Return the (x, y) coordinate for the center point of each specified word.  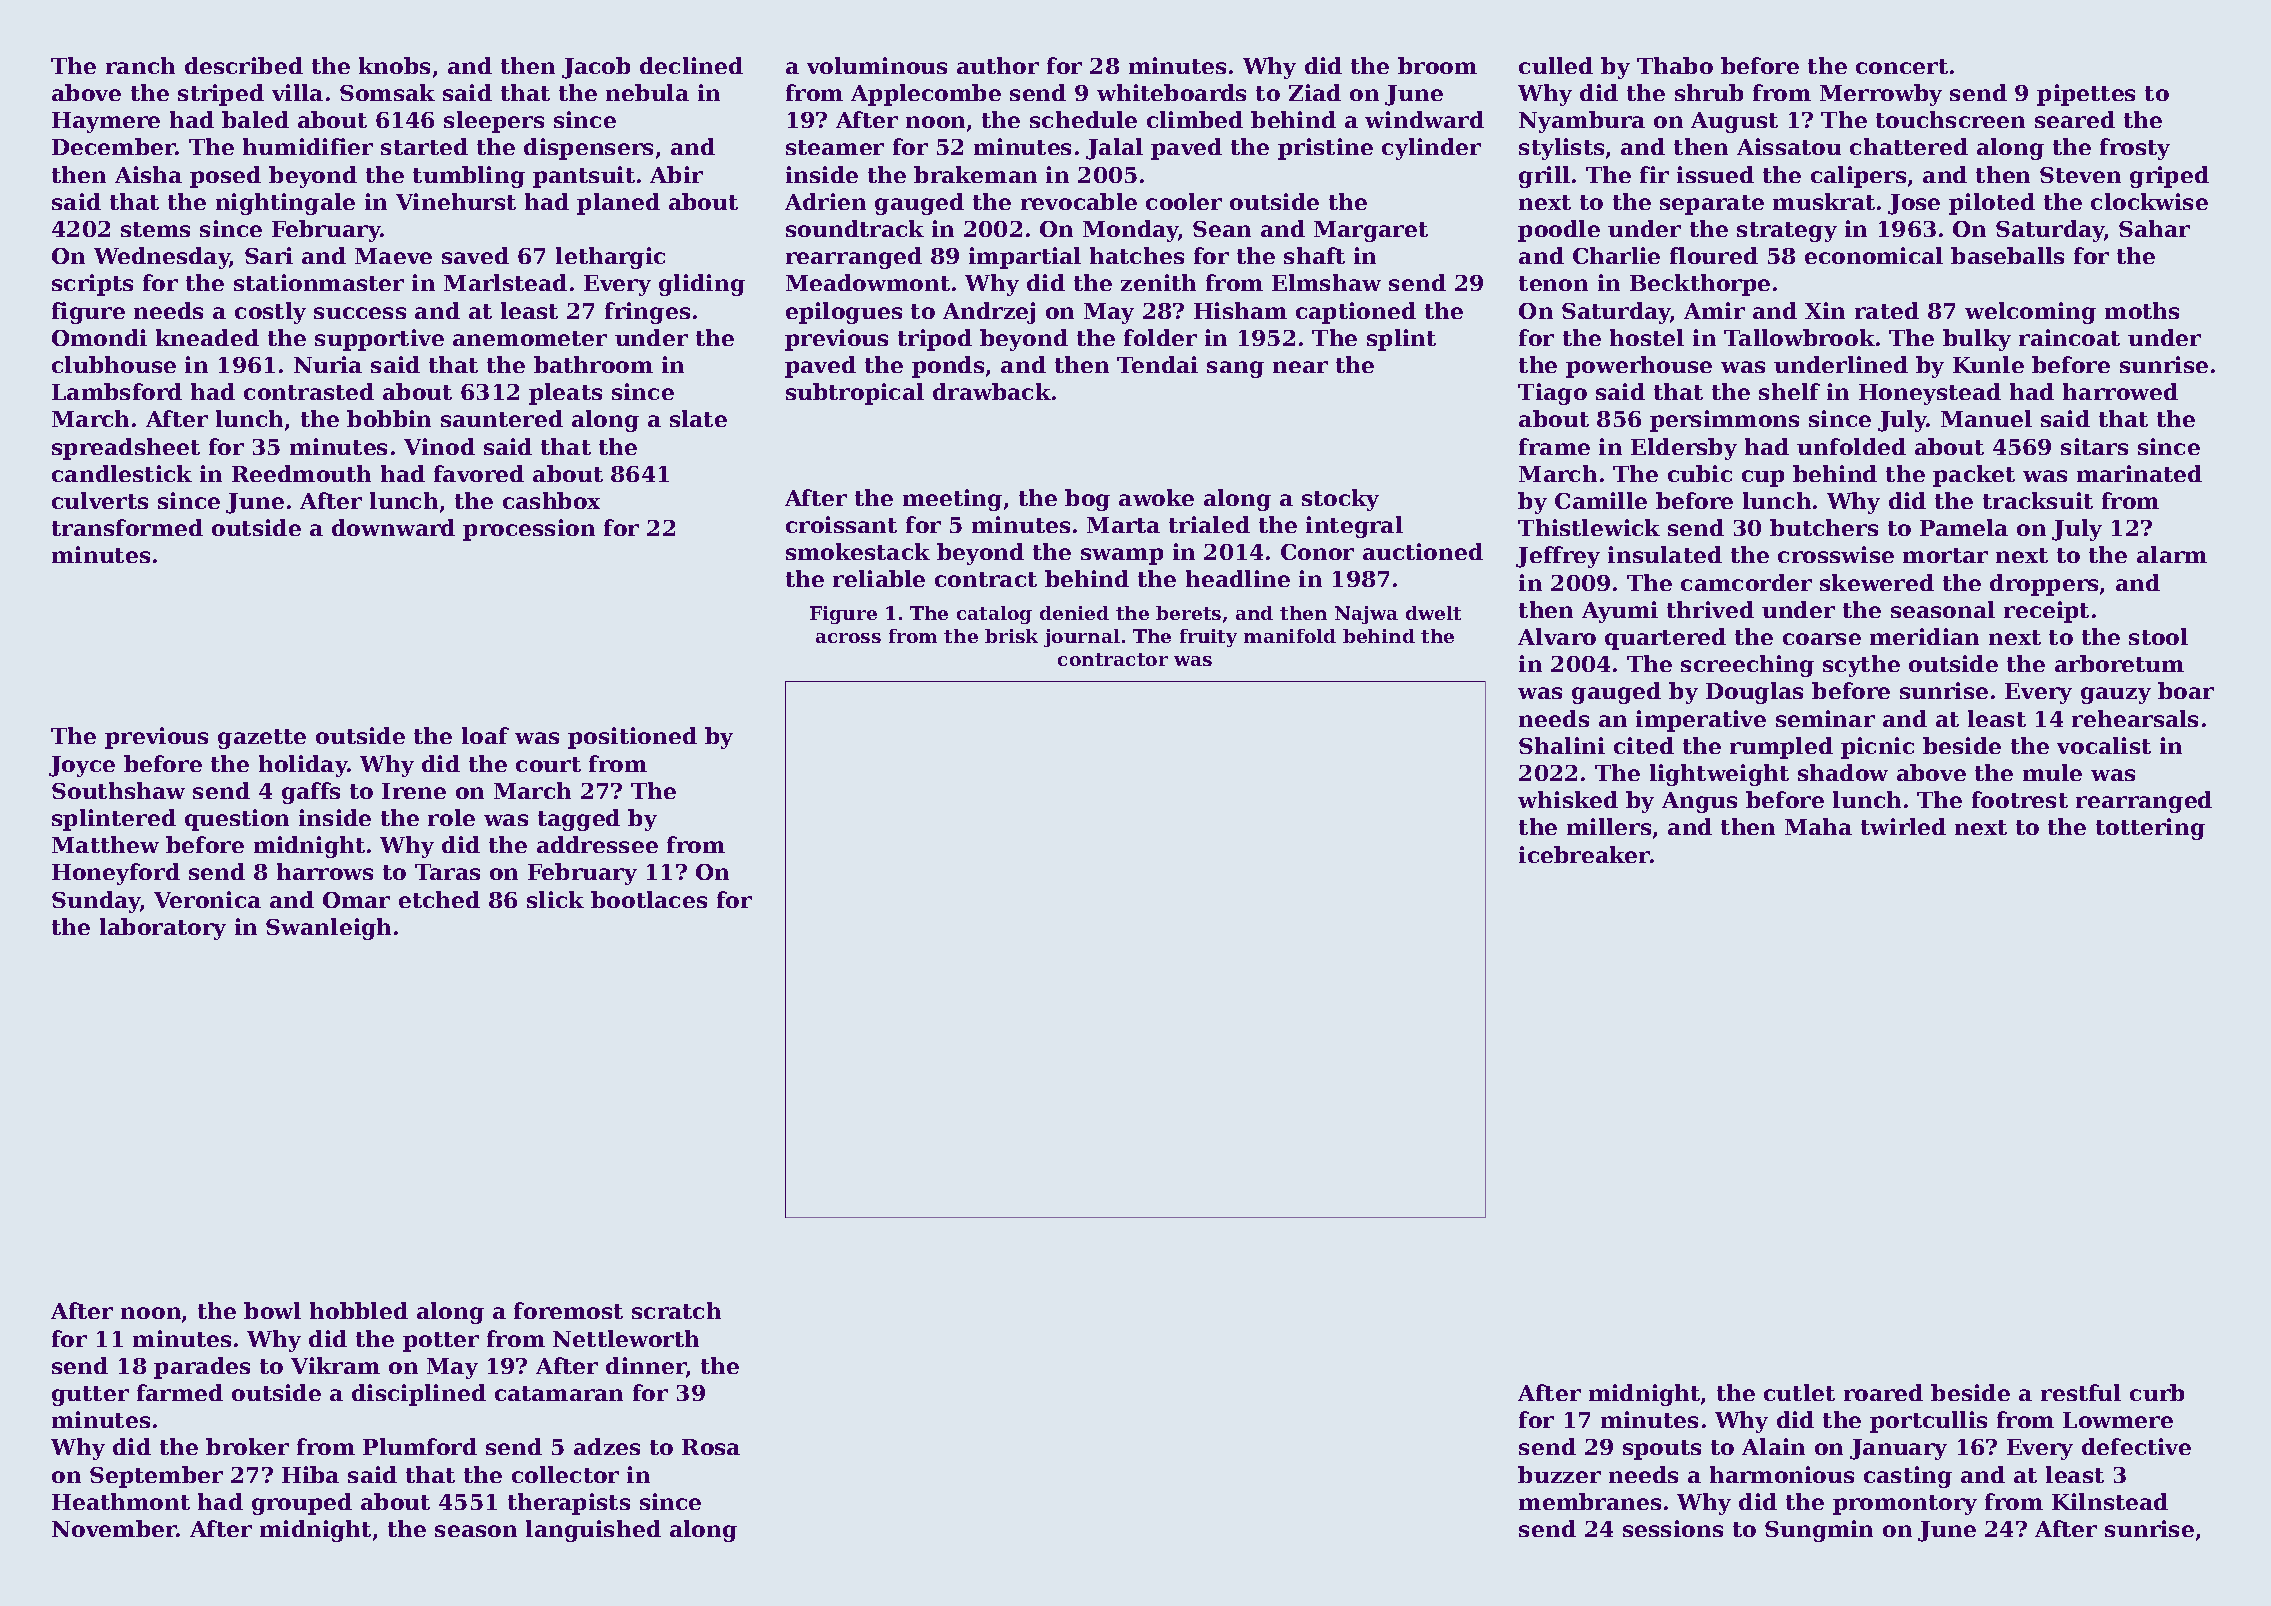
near (1300, 367)
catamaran (559, 1393)
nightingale (285, 204)
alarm (2172, 554)
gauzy (2116, 695)
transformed (127, 527)
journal (1082, 638)
